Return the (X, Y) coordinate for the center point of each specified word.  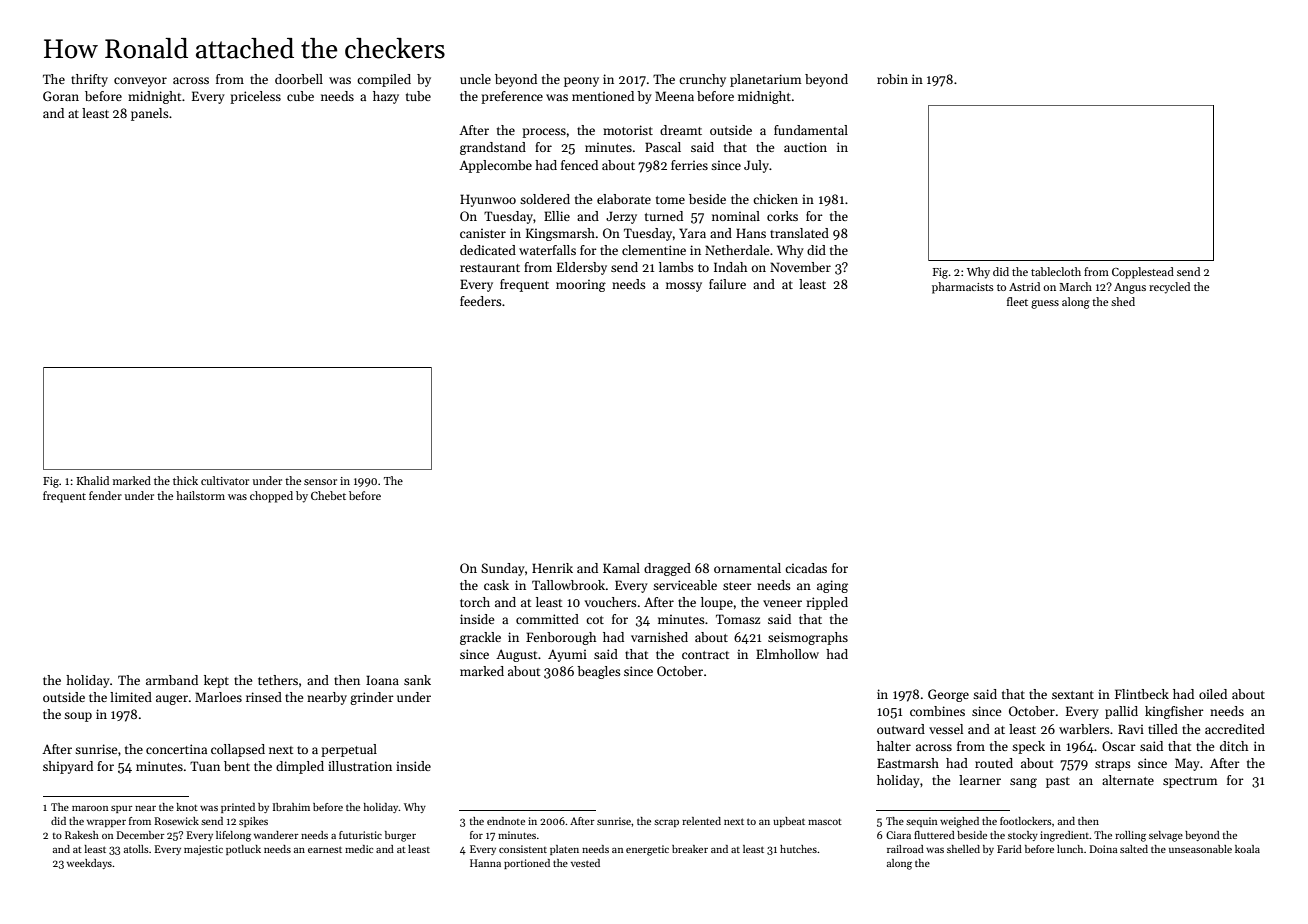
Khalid (93, 480)
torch (475, 602)
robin (892, 79)
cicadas (806, 568)
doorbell (299, 79)
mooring (581, 285)
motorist (628, 130)
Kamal (621, 568)
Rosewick (176, 821)
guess (1045, 304)
